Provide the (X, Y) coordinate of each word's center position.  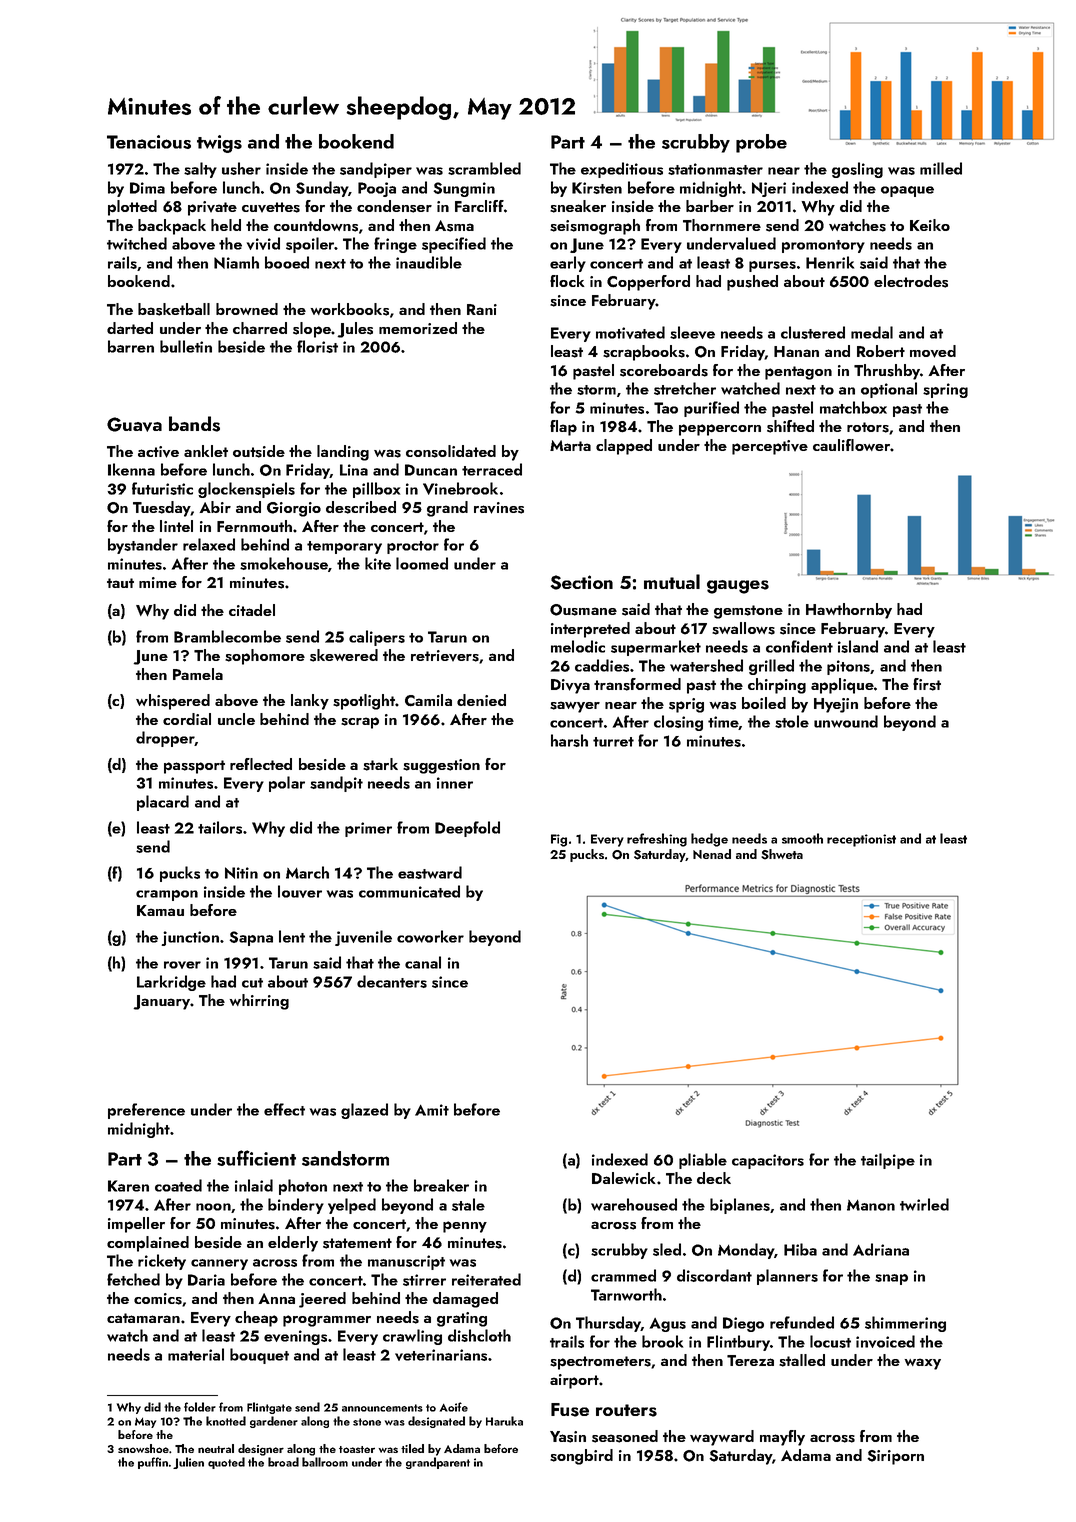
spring (945, 390)
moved (933, 351)
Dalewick (624, 1178)
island (858, 646)
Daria (206, 1280)
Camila (428, 700)
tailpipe (888, 1161)
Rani (482, 309)
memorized (418, 328)
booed (287, 262)
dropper (165, 739)
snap (891, 1279)
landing (343, 453)
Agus (668, 1325)
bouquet (259, 1356)
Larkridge (171, 983)
